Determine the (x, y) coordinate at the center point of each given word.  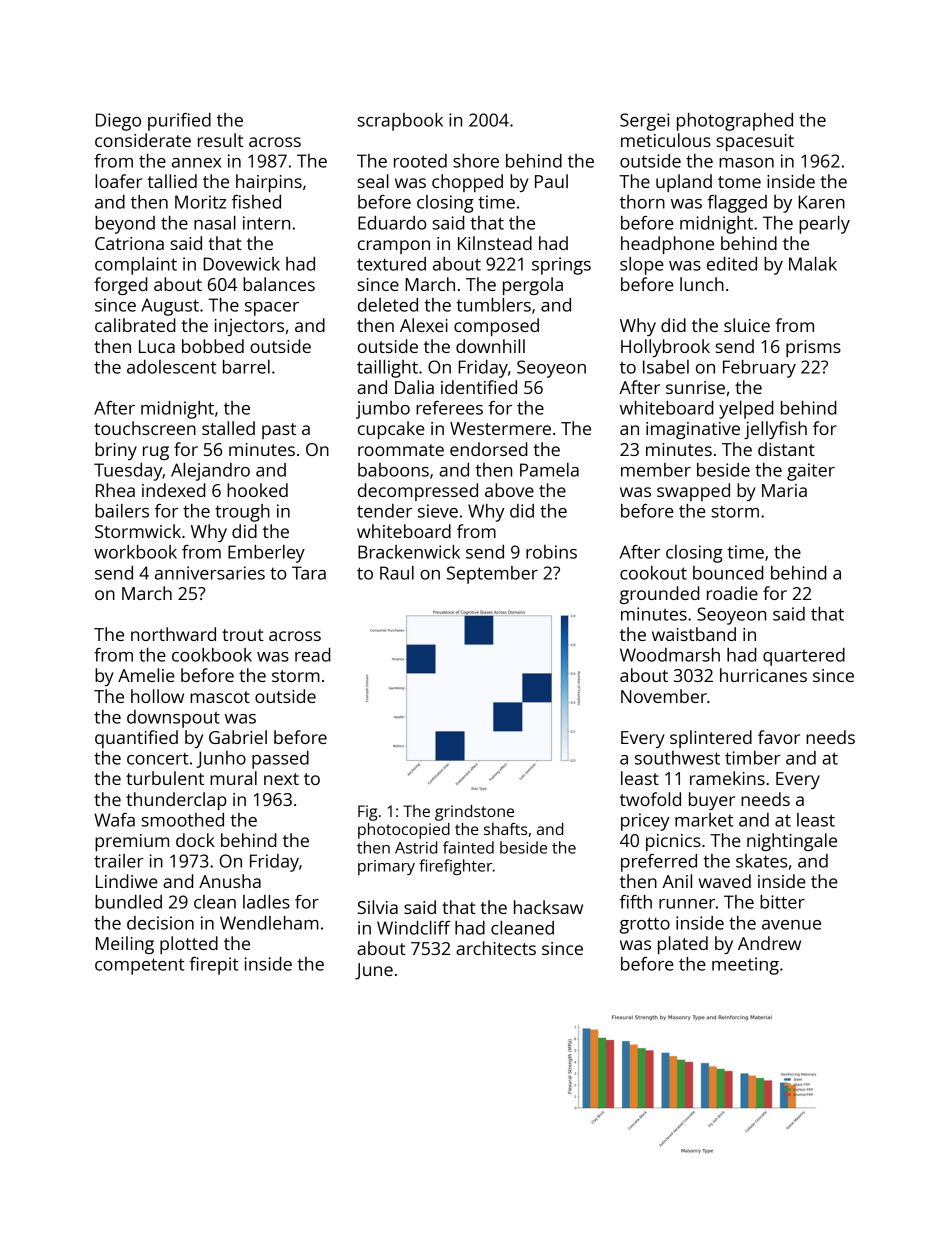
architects (496, 948)
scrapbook (400, 122)
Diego (118, 122)
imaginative (693, 430)
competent (140, 966)
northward (173, 634)
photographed (735, 122)
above (509, 490)
